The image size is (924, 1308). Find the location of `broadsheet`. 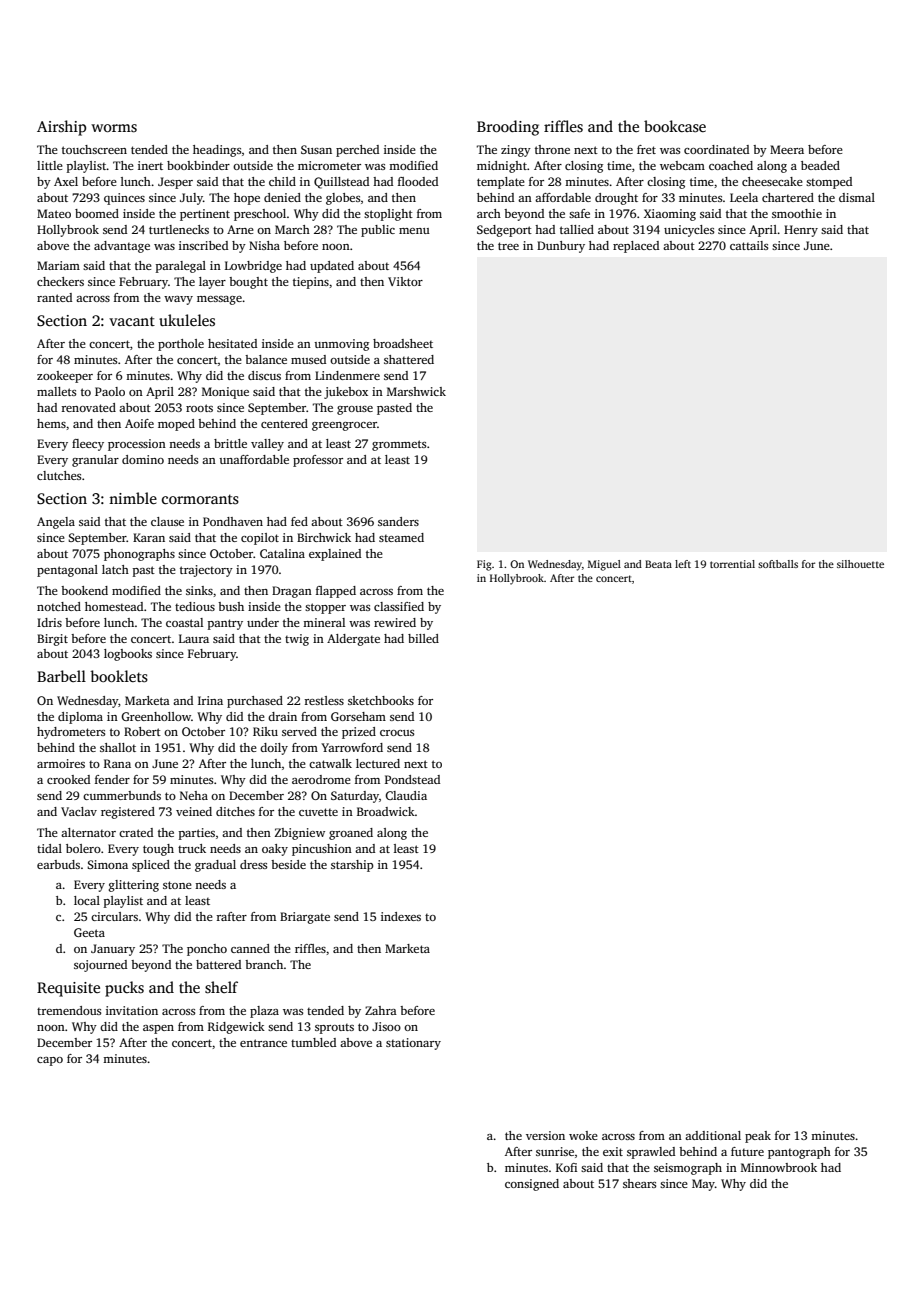

broadsheet is located at coordinates (403, 343).
